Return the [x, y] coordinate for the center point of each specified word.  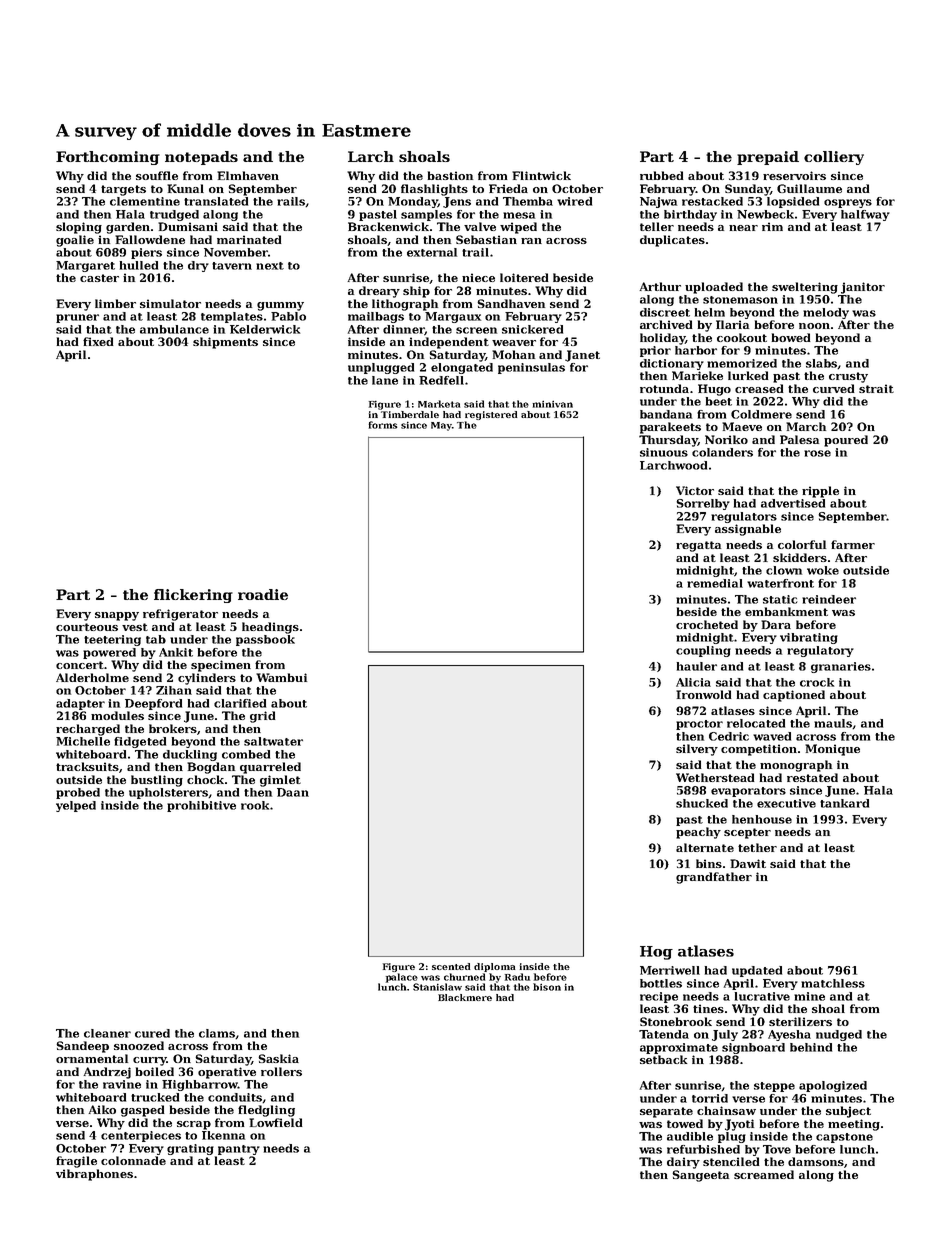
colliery [834, 158]
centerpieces [141, 1136]
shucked [702, 803]
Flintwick [541, 175]
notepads [201, 158]
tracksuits [87, 766]
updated [757, 971]
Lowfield [276, 1122]
